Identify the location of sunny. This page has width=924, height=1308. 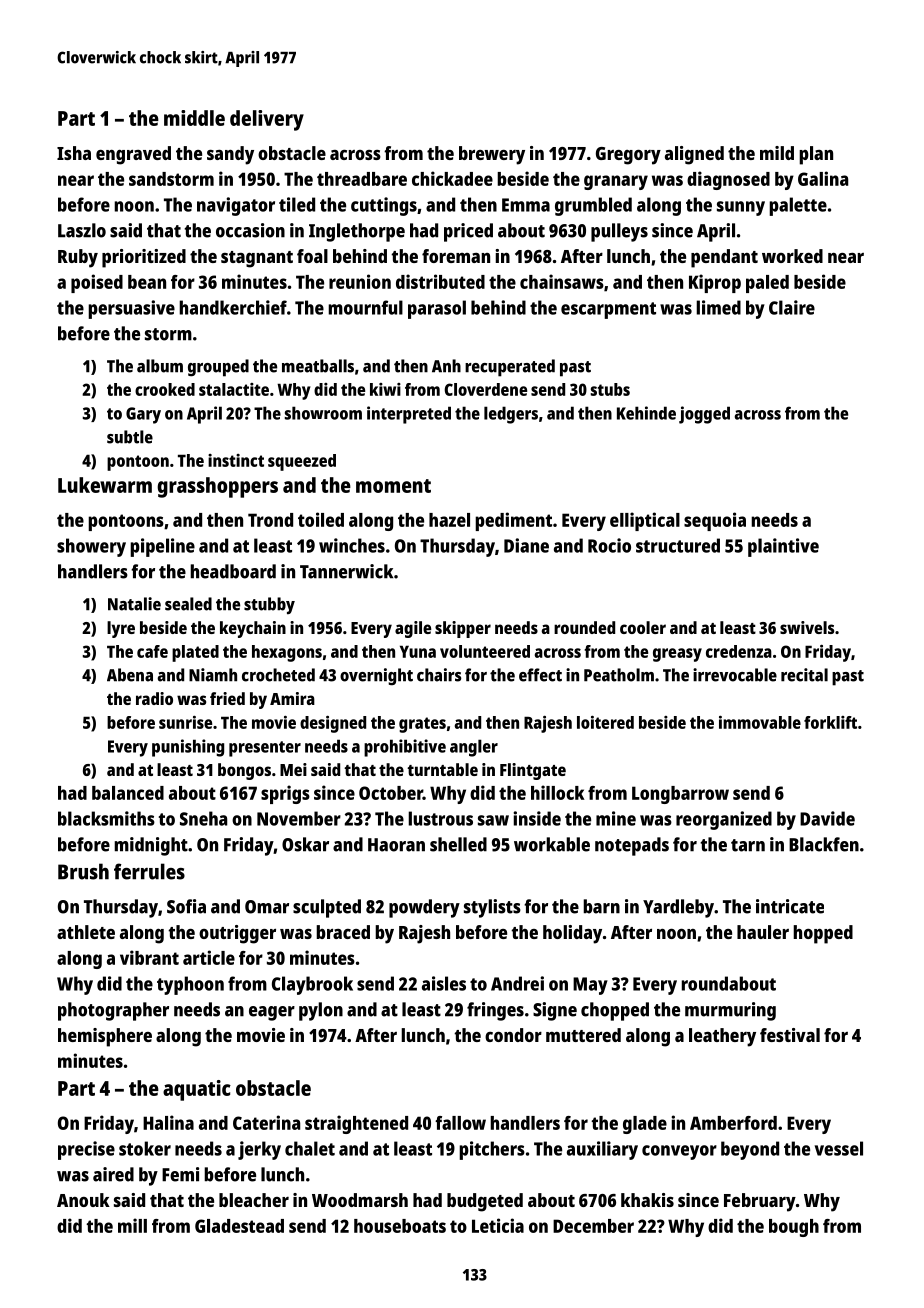
(741, 208).
